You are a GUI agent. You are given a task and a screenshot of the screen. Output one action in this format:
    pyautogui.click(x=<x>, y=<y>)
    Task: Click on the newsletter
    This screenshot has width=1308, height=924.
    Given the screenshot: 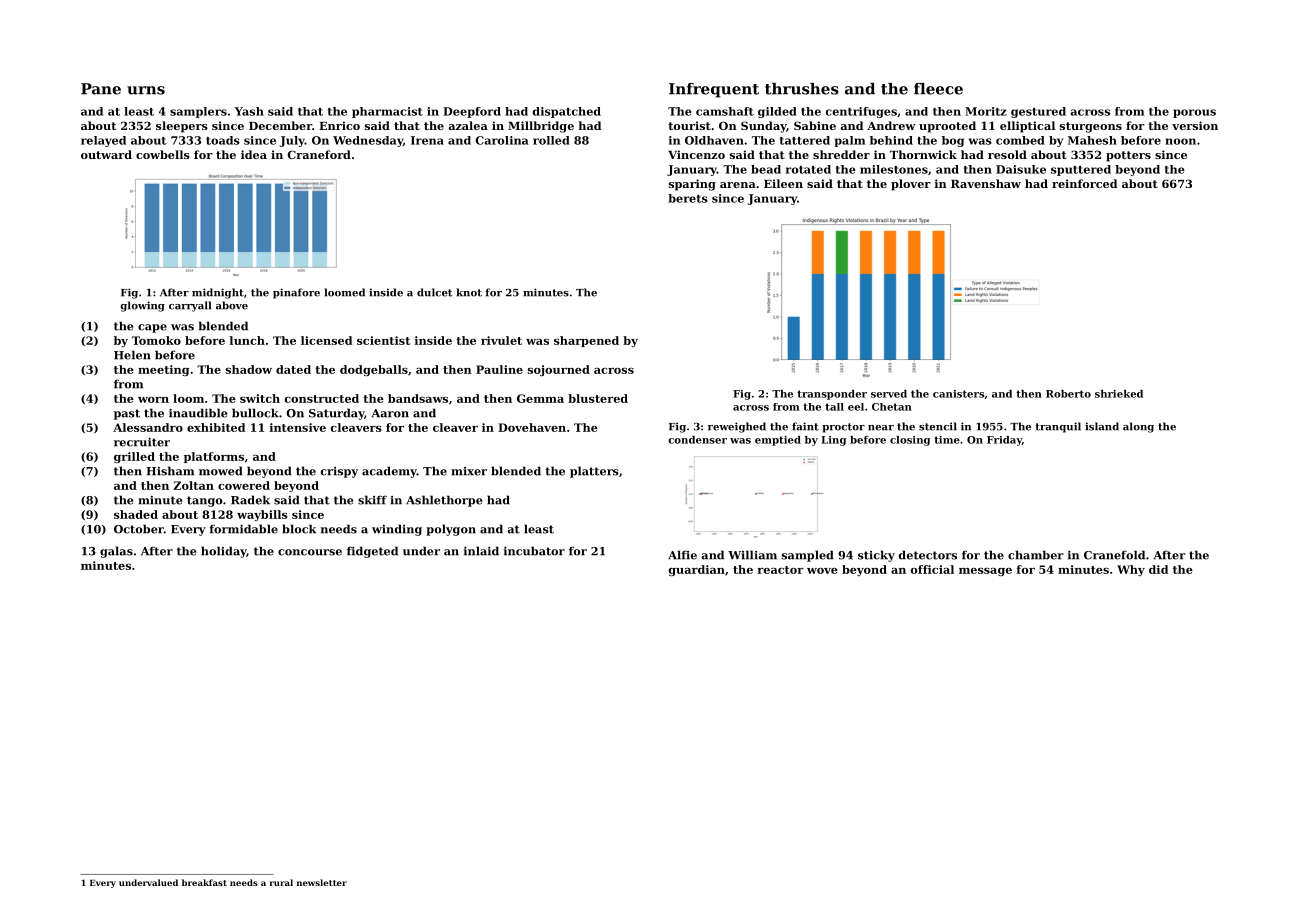 What is the action you would take?
    pyautogui.click(x=322, y=882)
